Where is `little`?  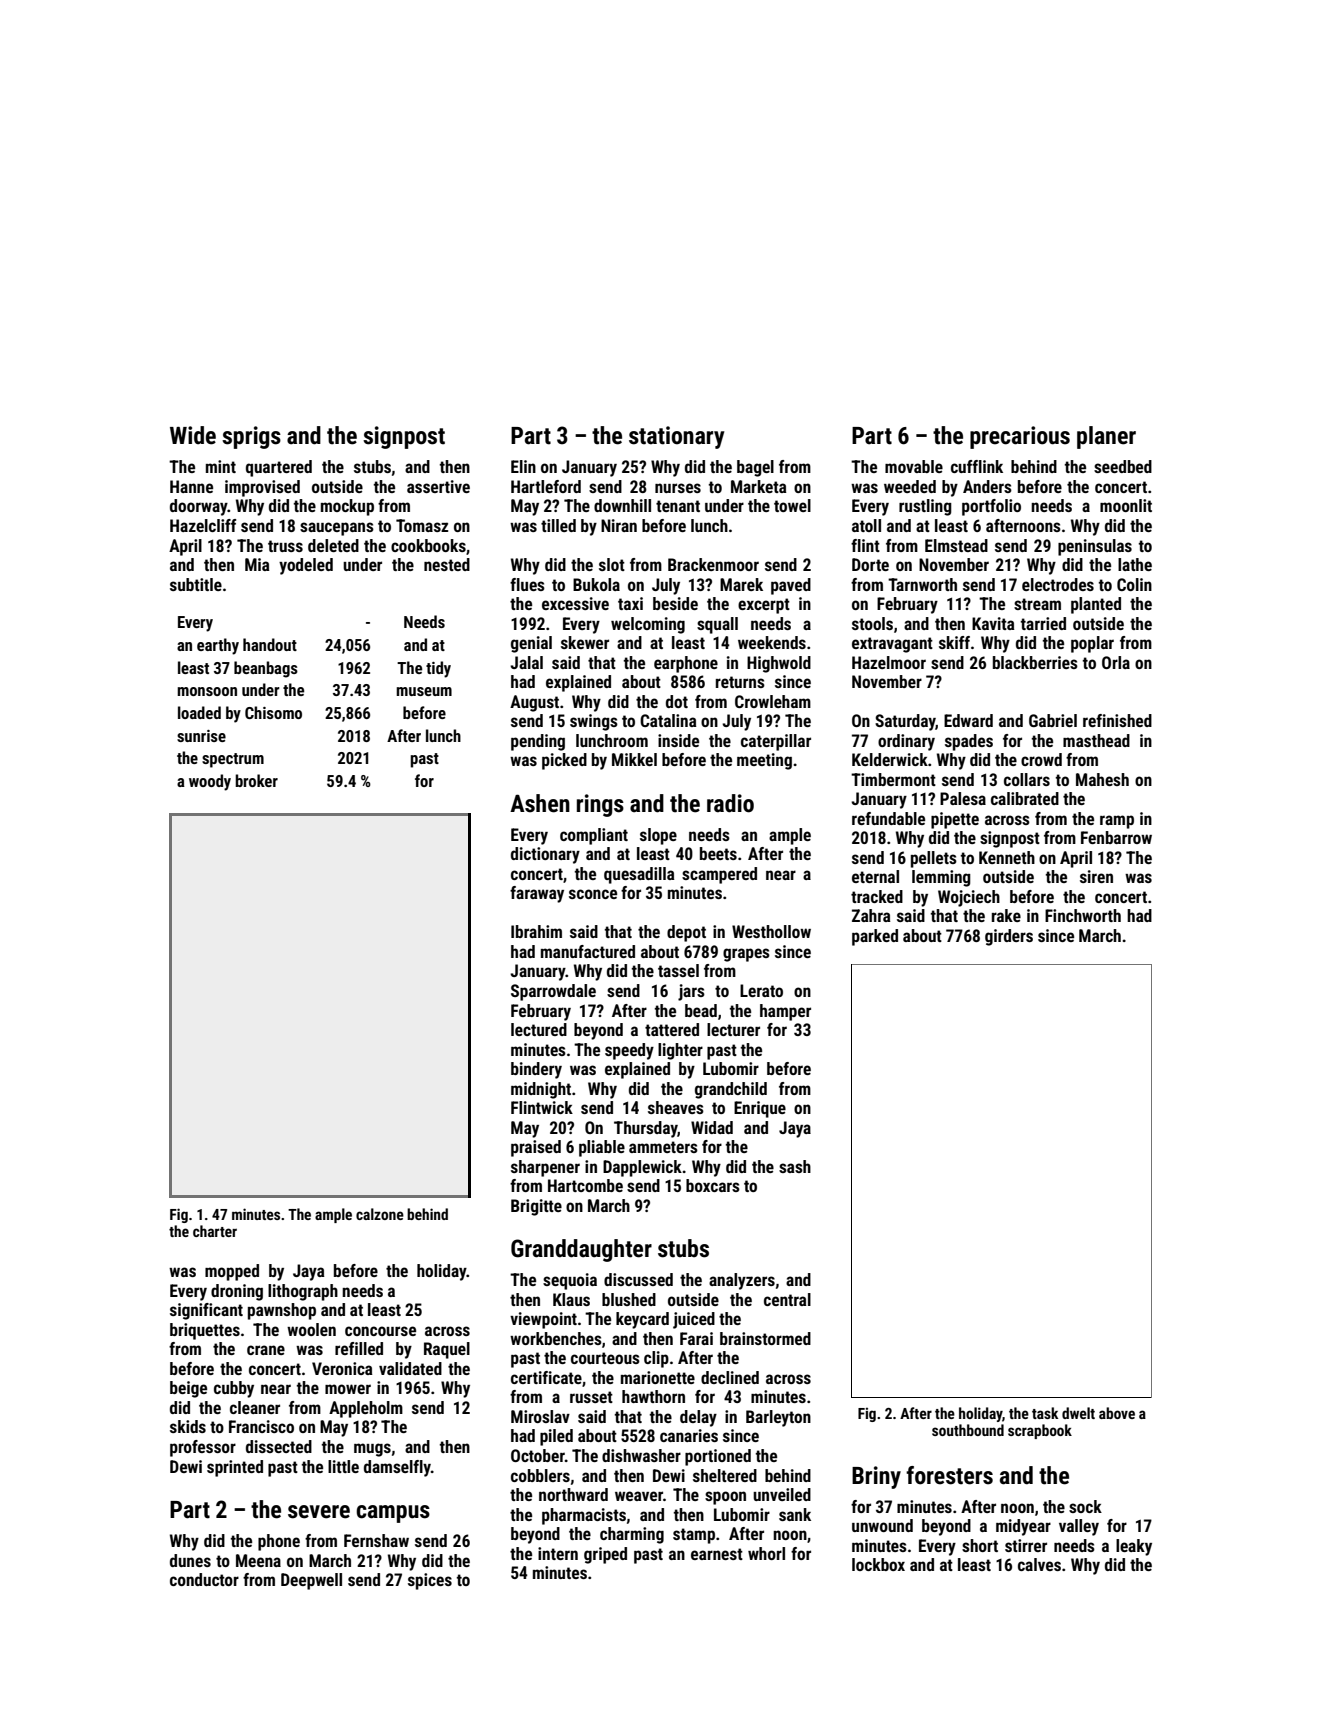 little is located at coordinates (343, 1466).
